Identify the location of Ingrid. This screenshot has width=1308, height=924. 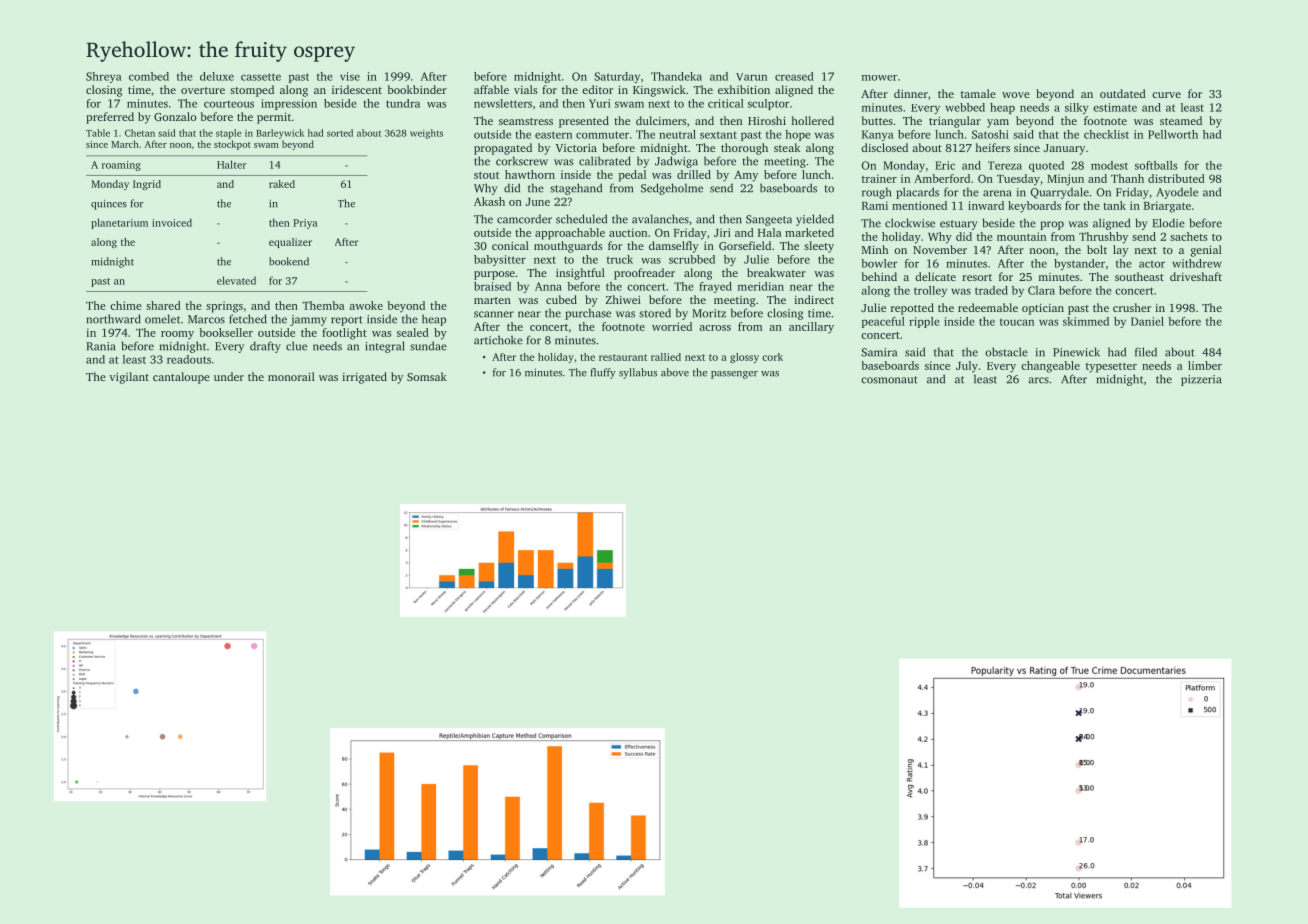
(147, 185).
